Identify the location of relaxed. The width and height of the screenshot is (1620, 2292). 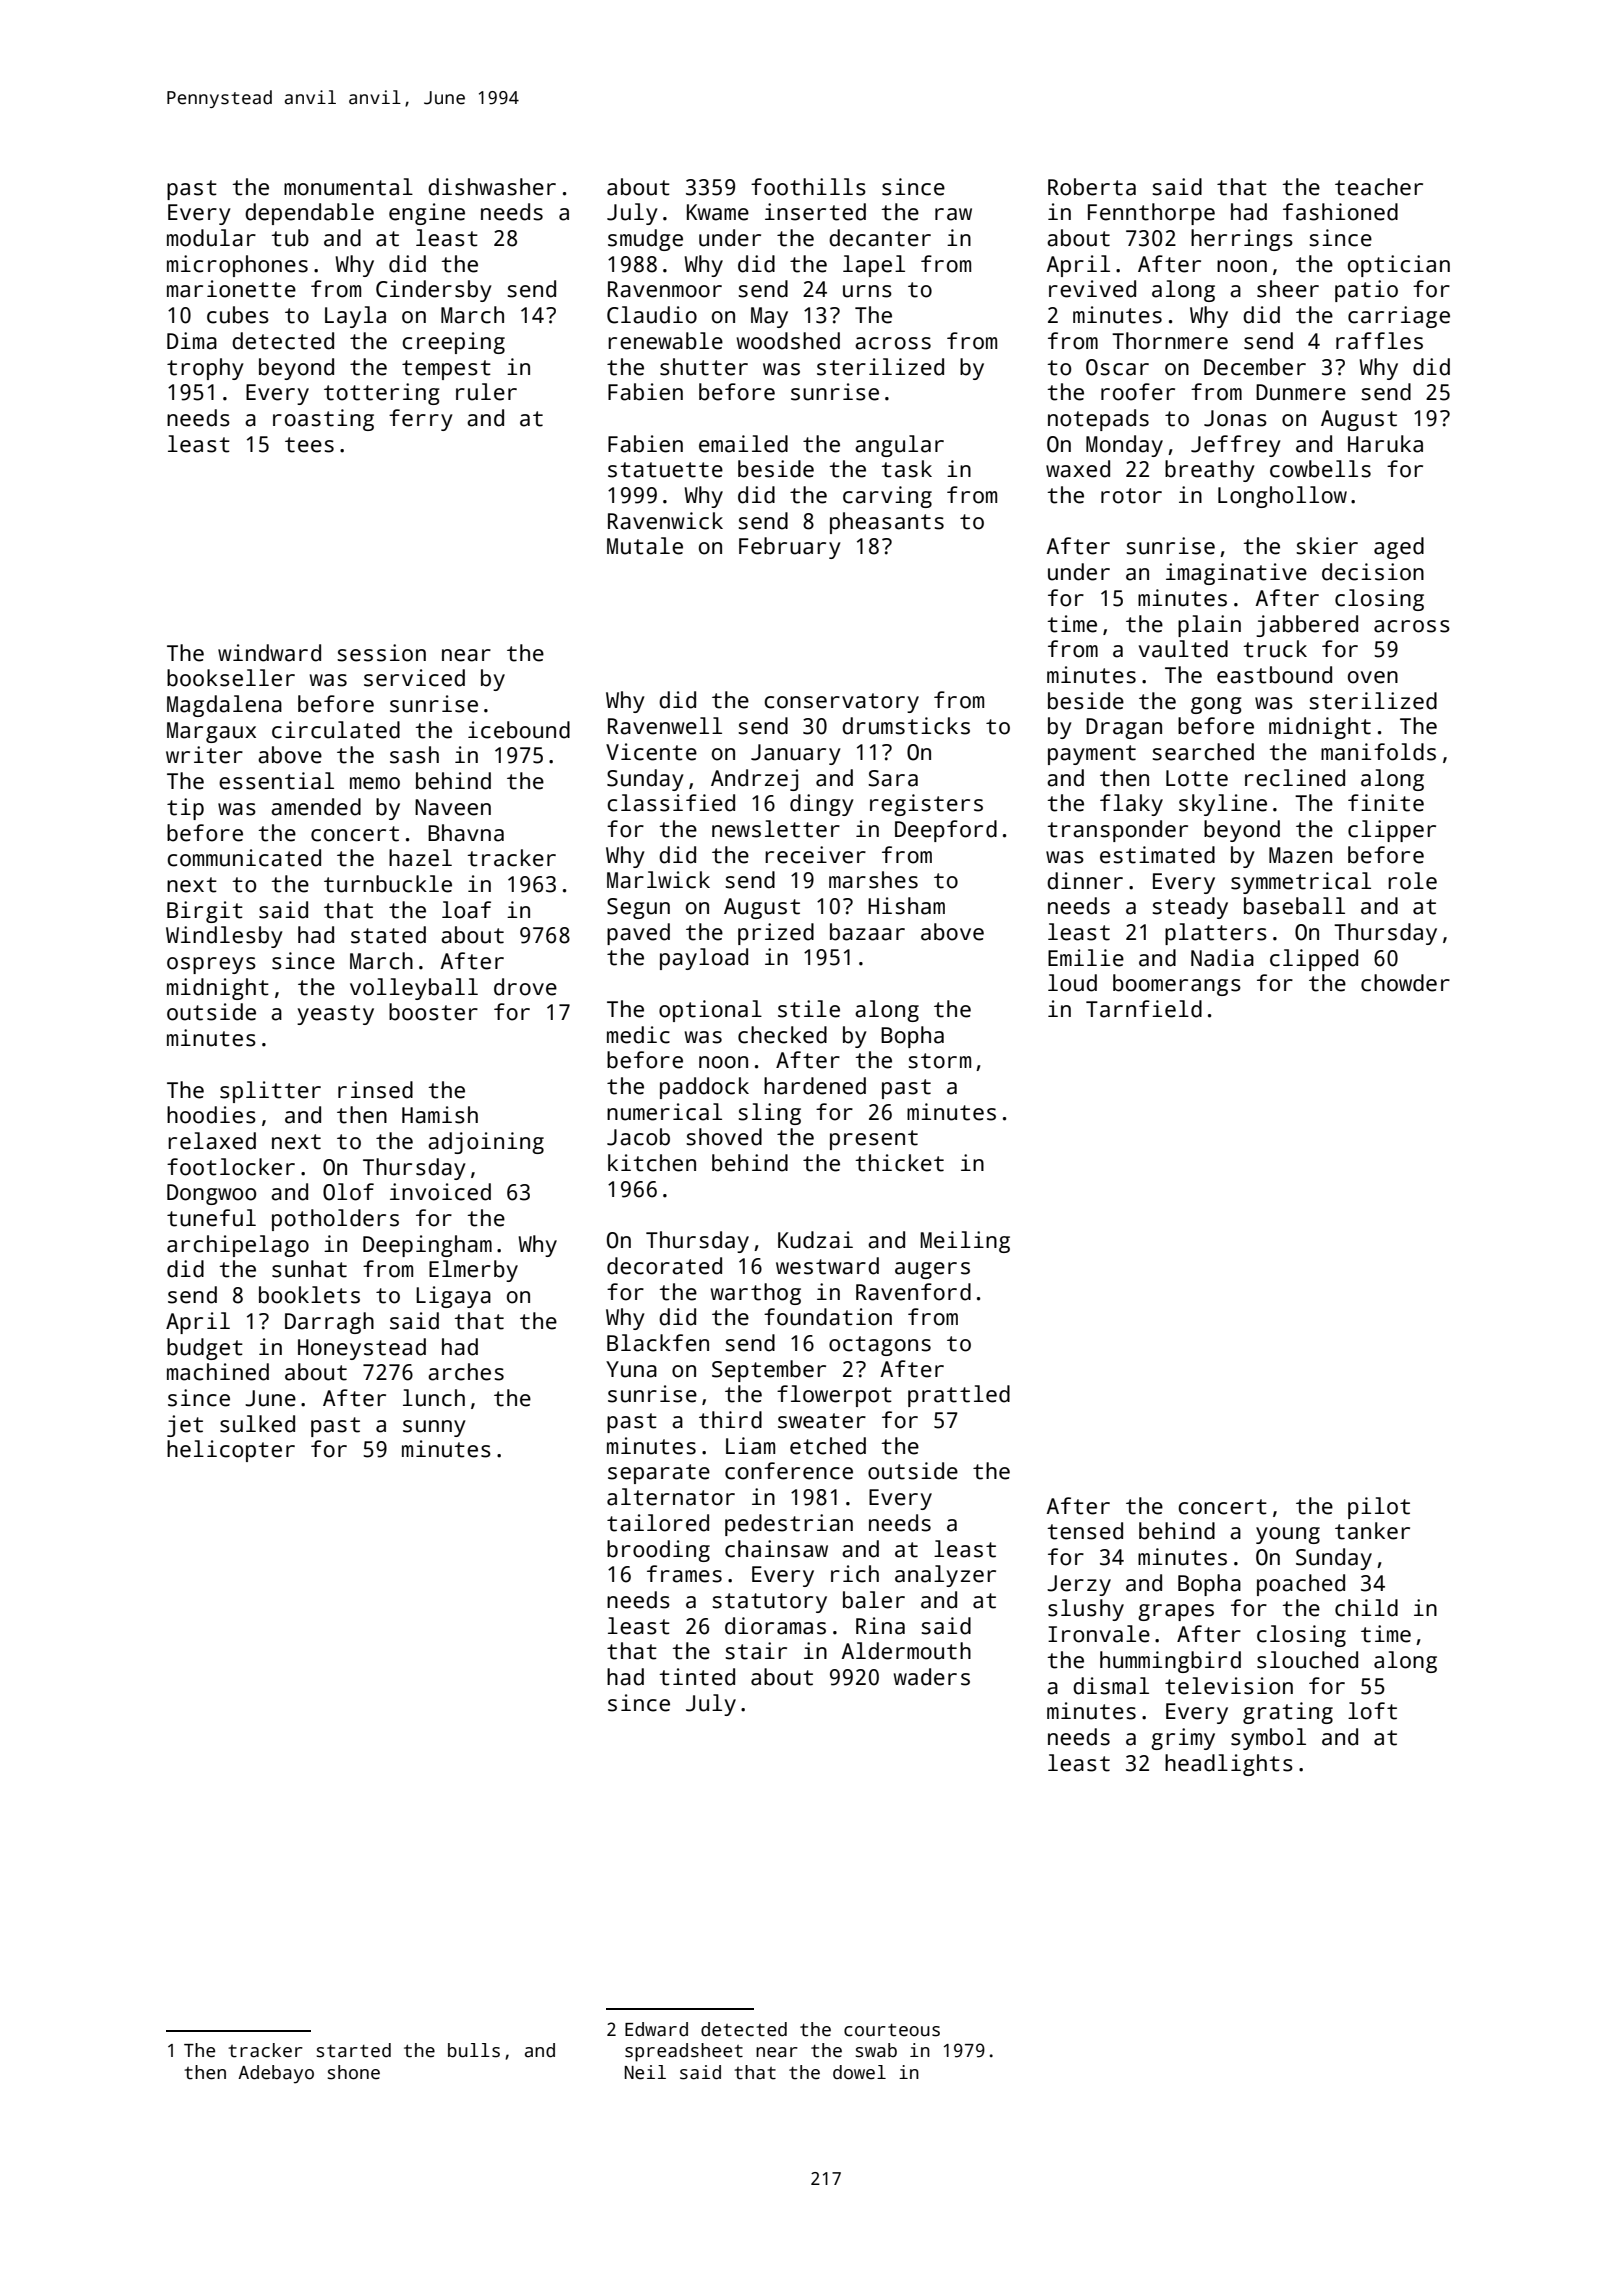
(212, 1141).
